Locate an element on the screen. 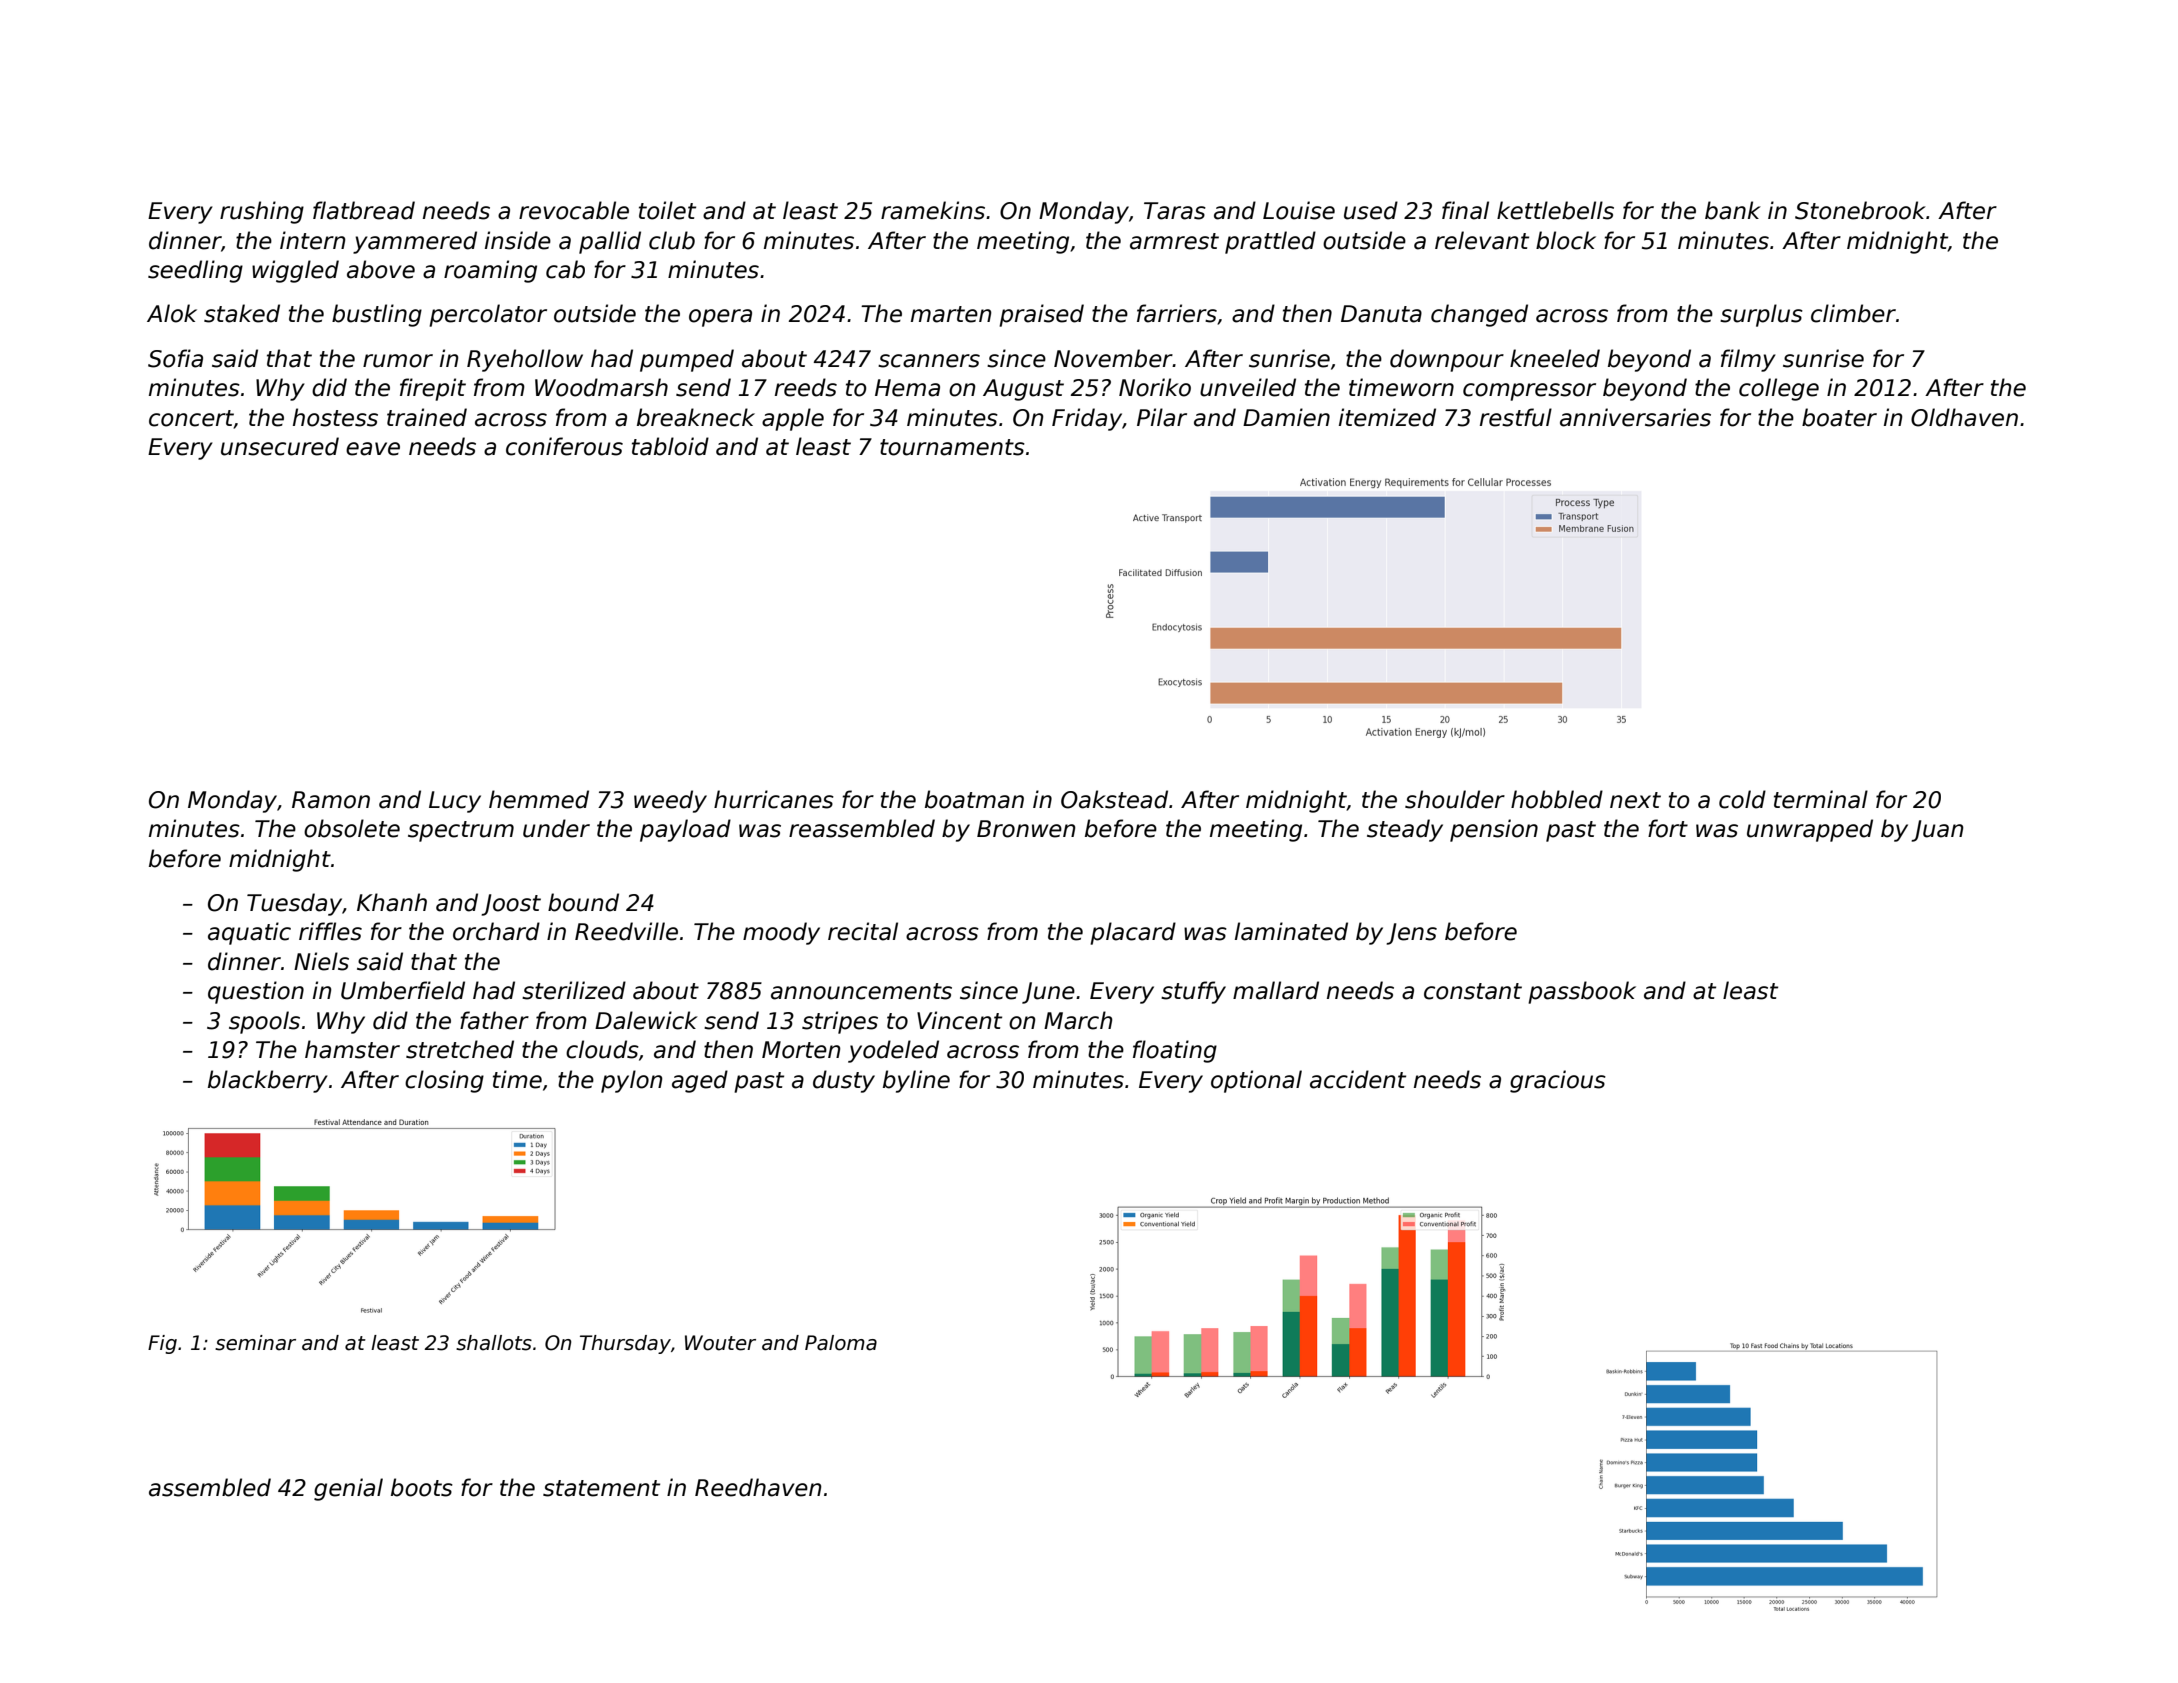  Ramon is located at coordinates (331, 800).
